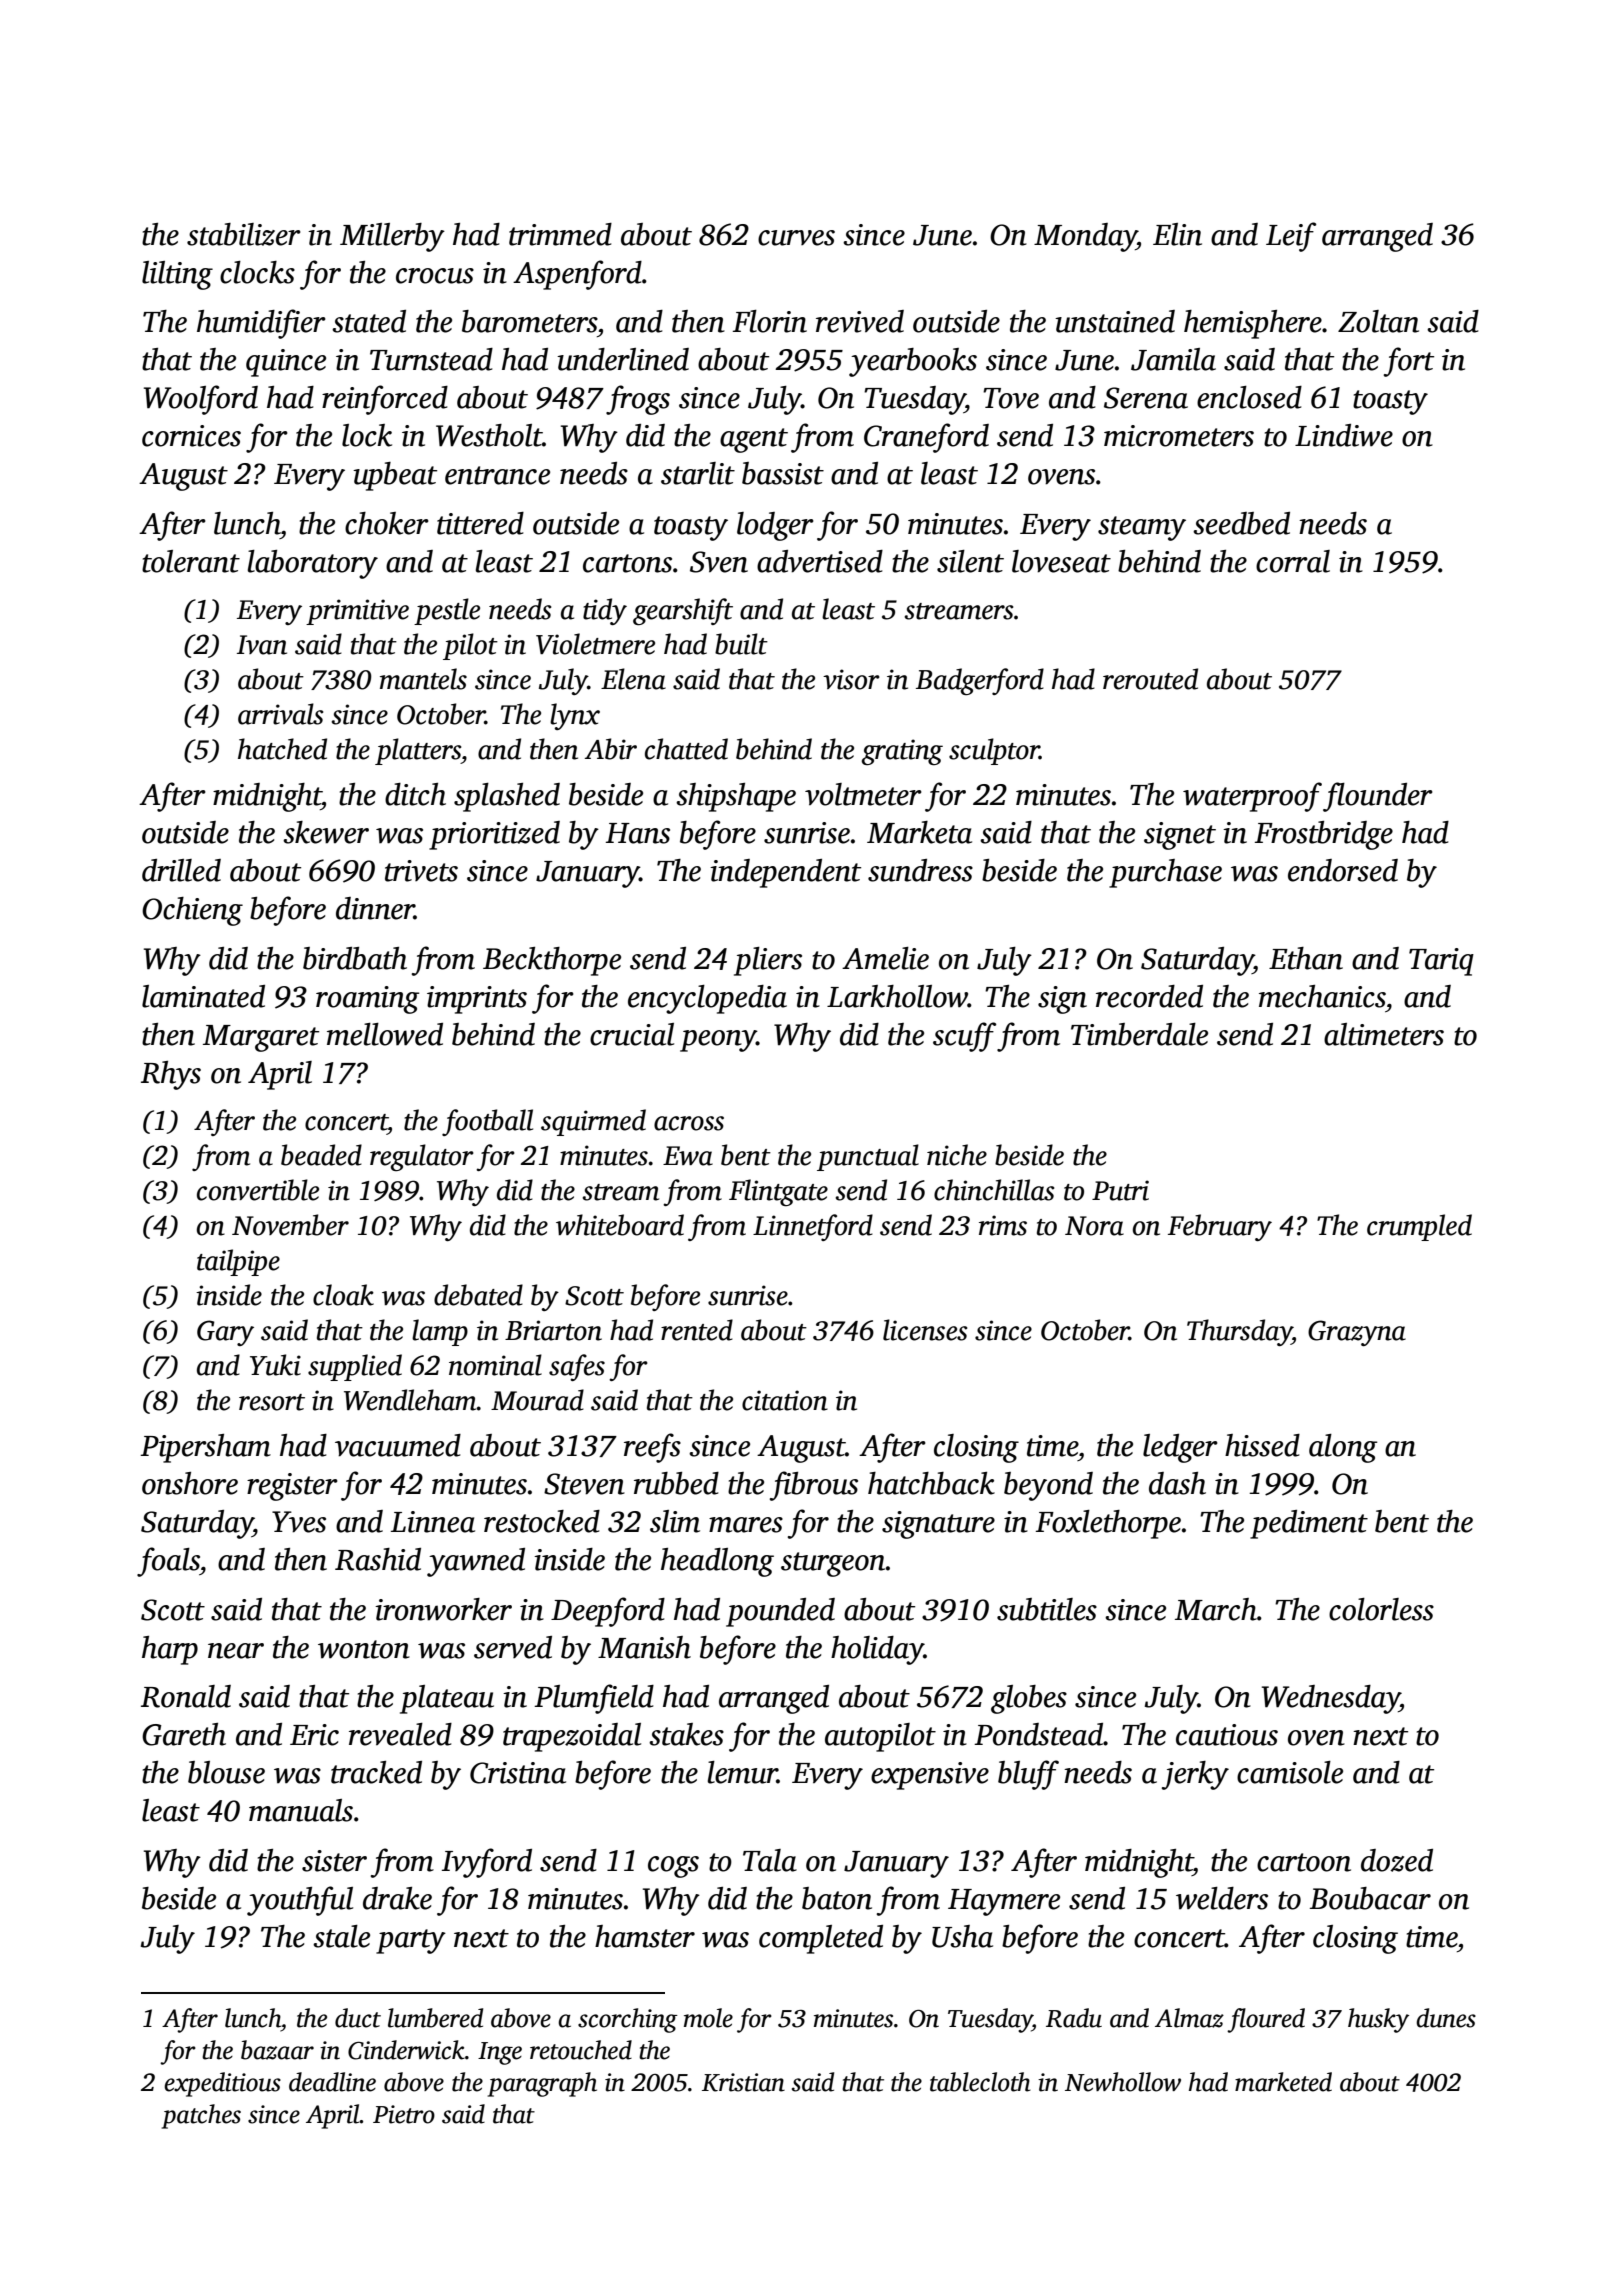 This image has width=1620, height=2292. I want to click on marketed, so click(1283, 2082).
